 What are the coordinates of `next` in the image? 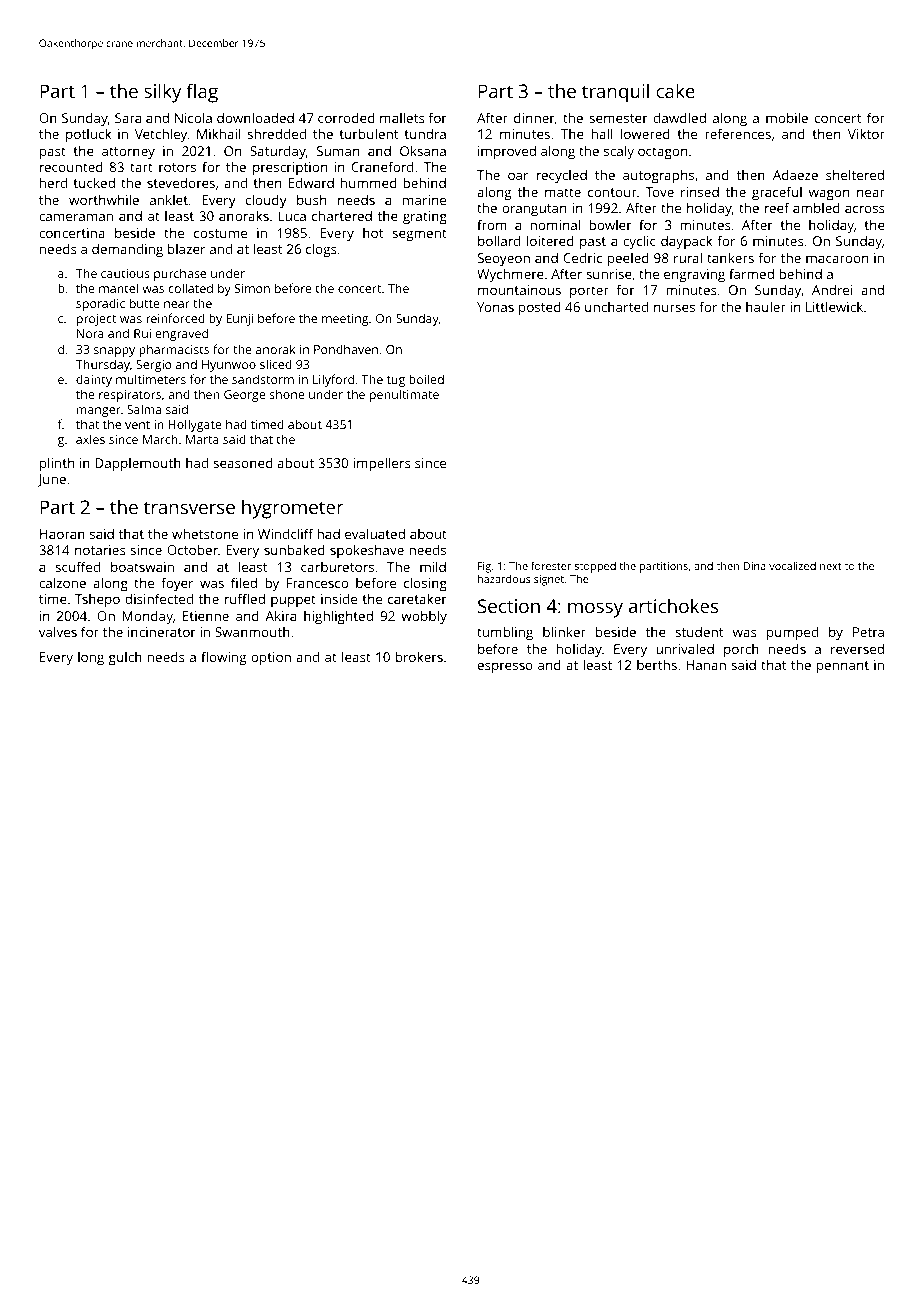 It's located at (831, 566).
